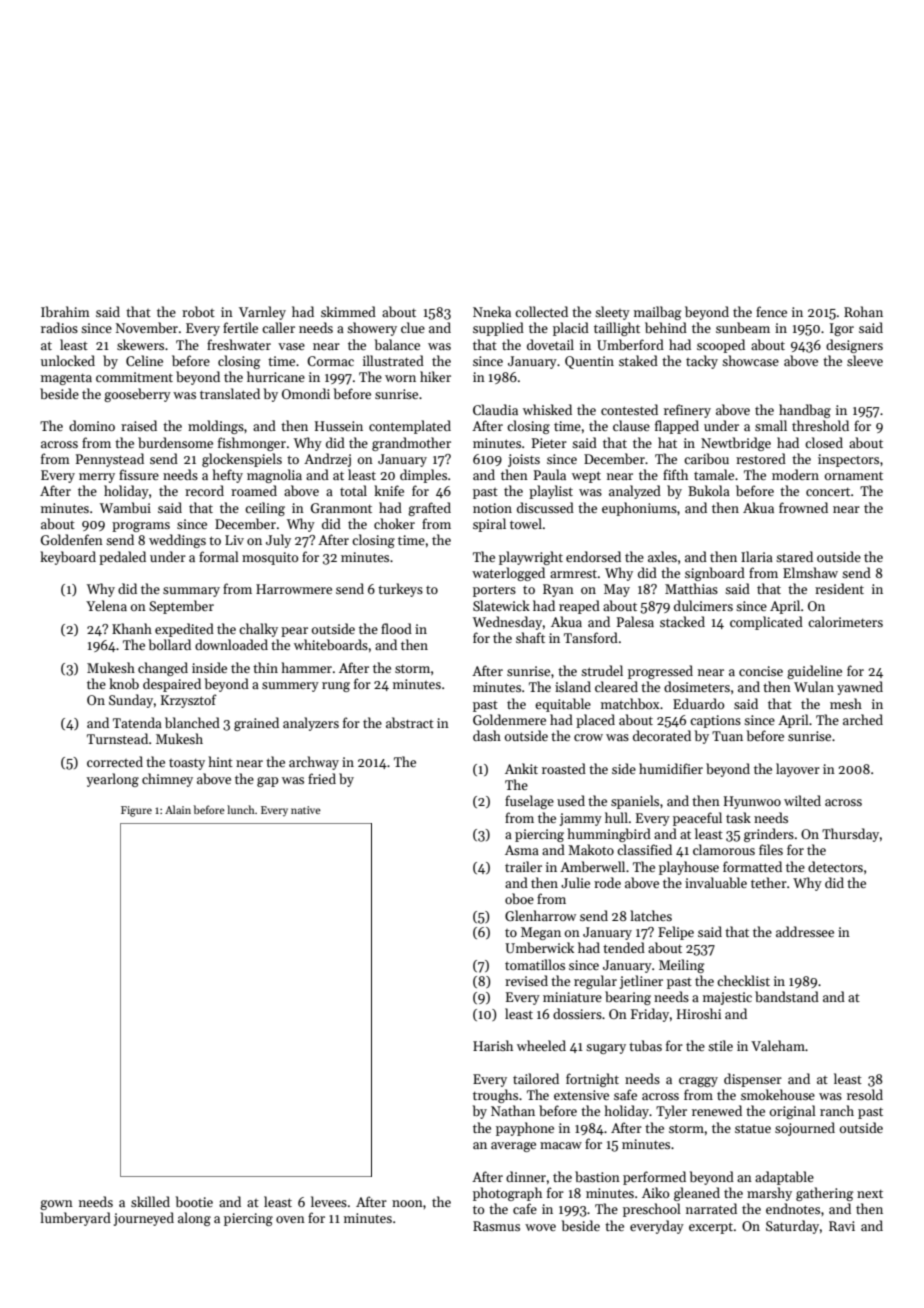 The image size is (924, 1308). Describe the element at coordinates (410, 722) in the page. I see `abstract` at that location.
